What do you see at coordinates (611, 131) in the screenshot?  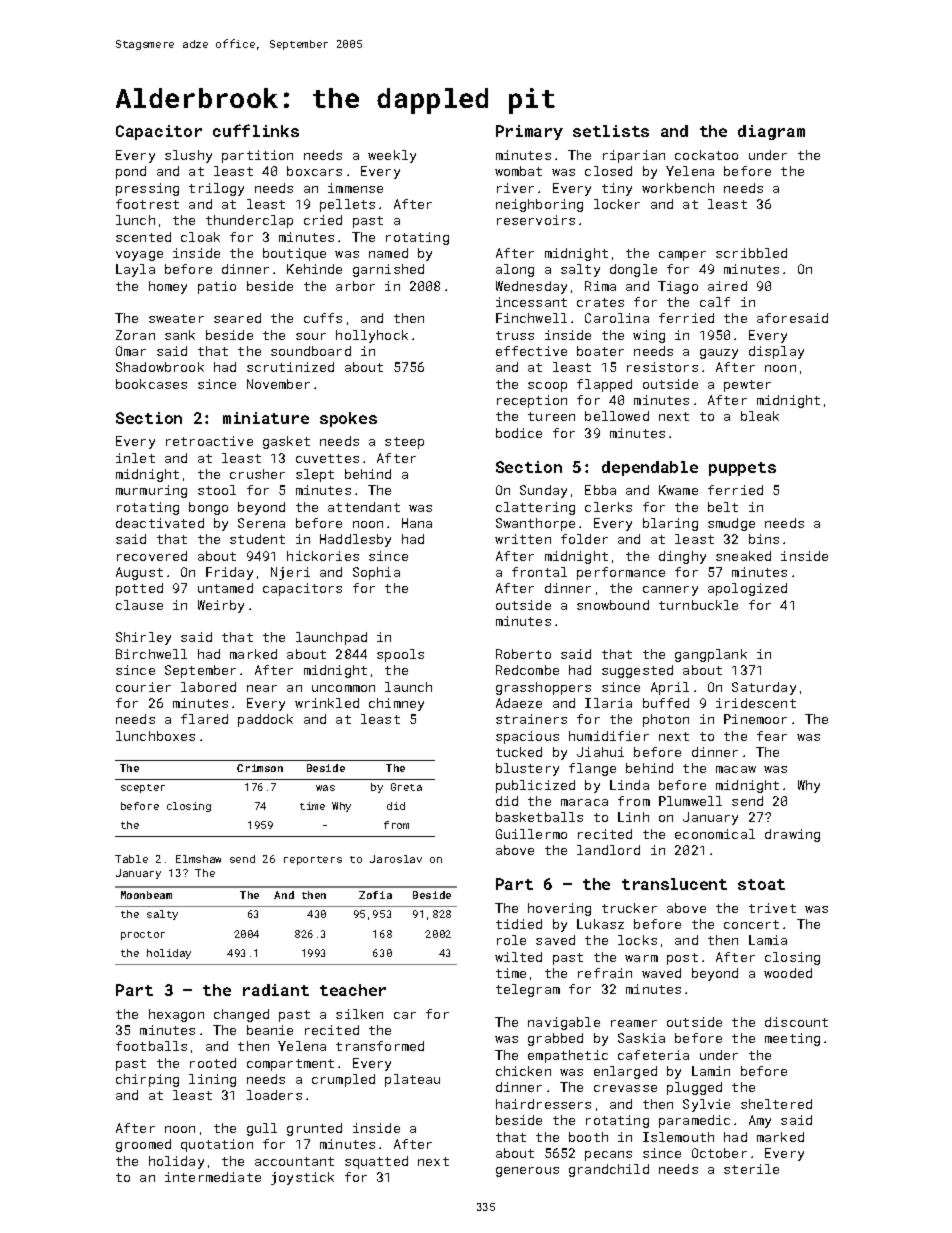 I see `setlists` at bounding box center [611, 131].
